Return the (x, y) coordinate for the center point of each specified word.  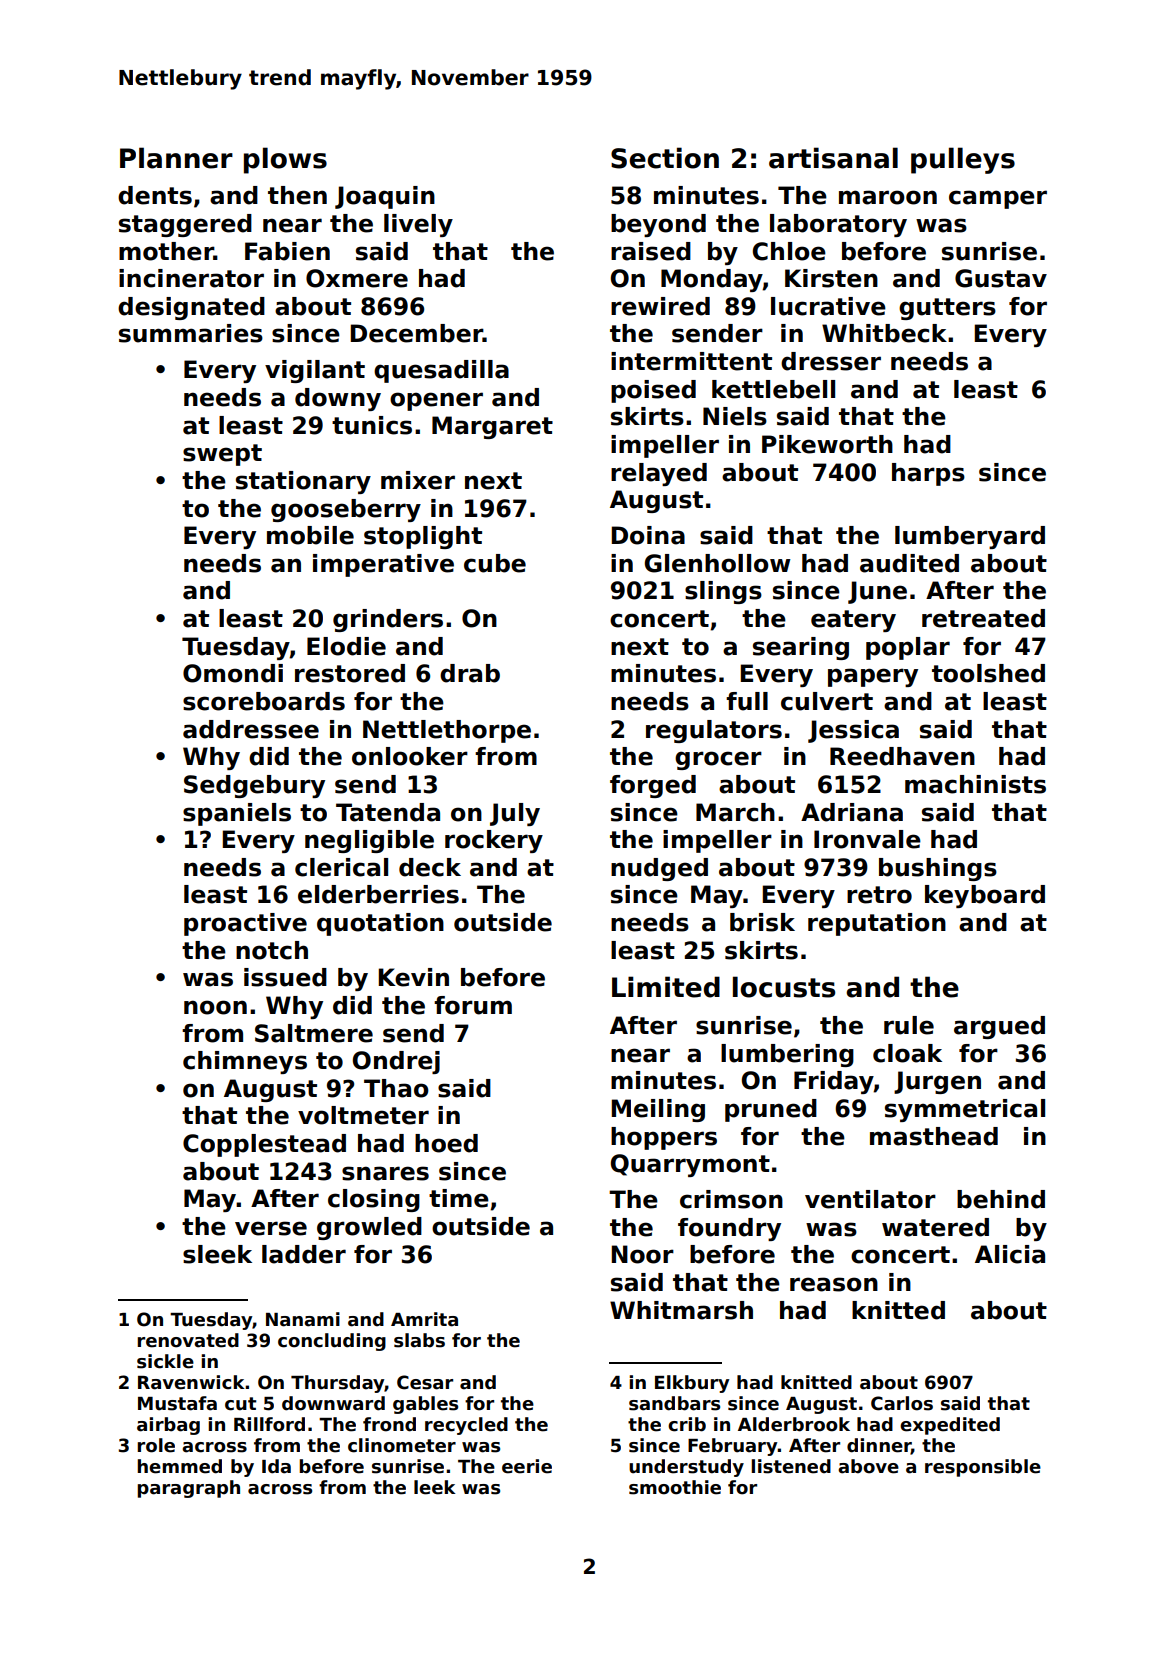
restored (350, 673)
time (459, 1198)
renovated (188, 1340)
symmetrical (965, 1110)
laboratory (838, 225)
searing (801, 648)
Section (665, 158)
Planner (176, 158)
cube (495, 563)
